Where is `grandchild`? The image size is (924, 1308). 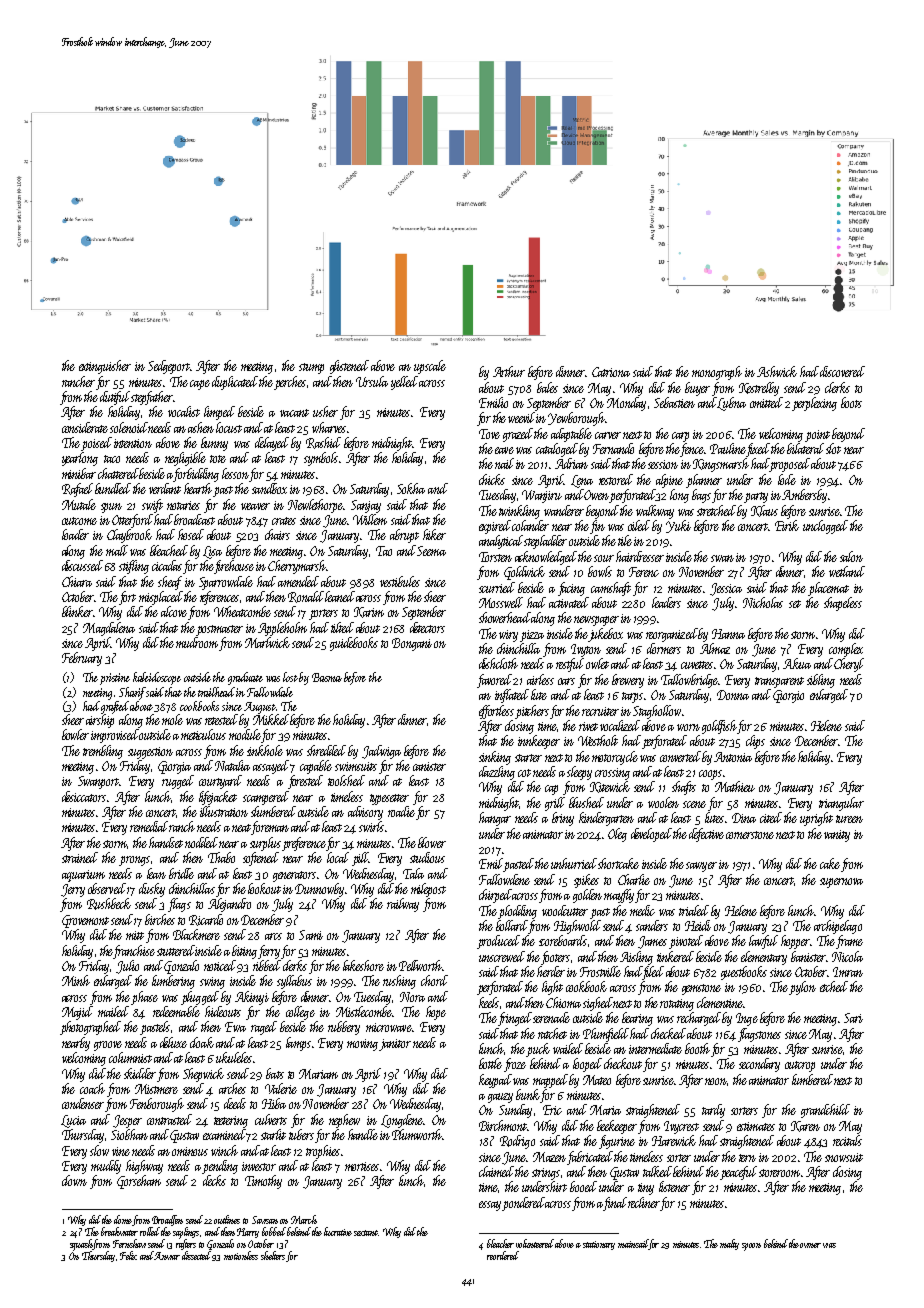 grandchild is located at coordinates (825, 1111).
